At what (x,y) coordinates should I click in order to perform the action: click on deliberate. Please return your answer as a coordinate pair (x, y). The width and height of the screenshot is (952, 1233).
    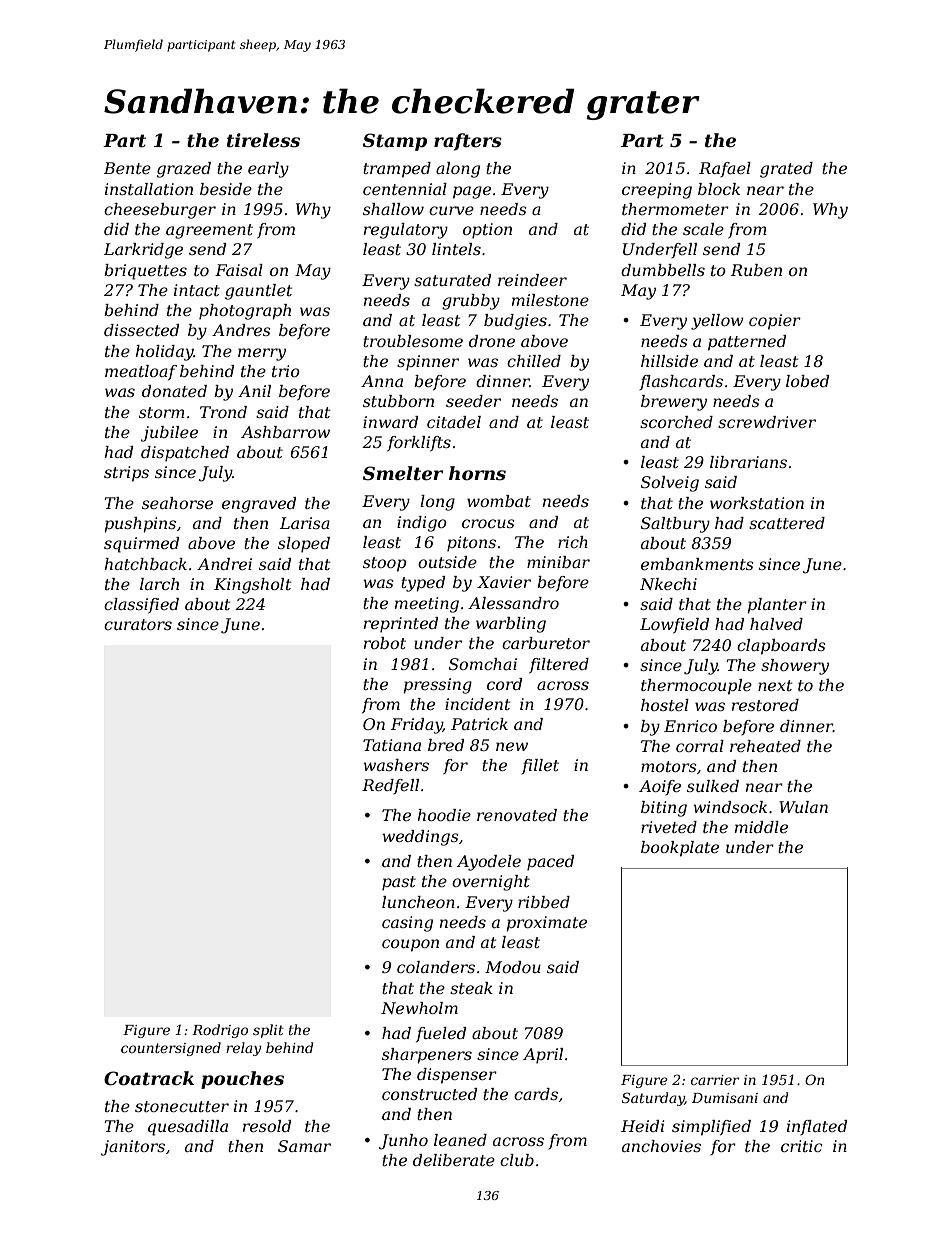
    Looking at the image, I should click on (454, 1160).
